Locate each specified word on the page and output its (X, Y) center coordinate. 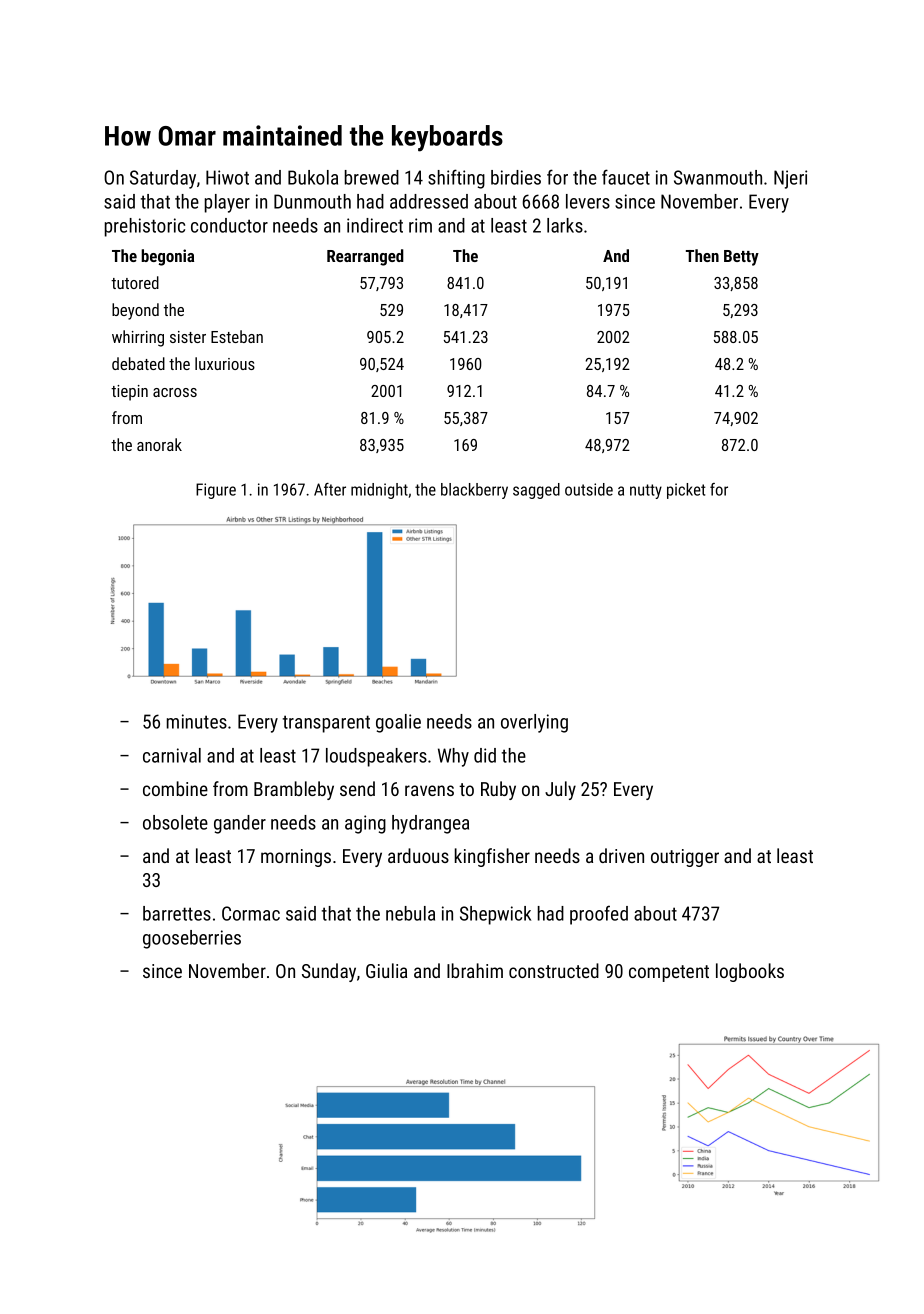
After (330, 489)
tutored (135, 282)
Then (702, 255)
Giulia (386, 970)
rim (420, 225)
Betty (741, 258)
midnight (379, 491)
